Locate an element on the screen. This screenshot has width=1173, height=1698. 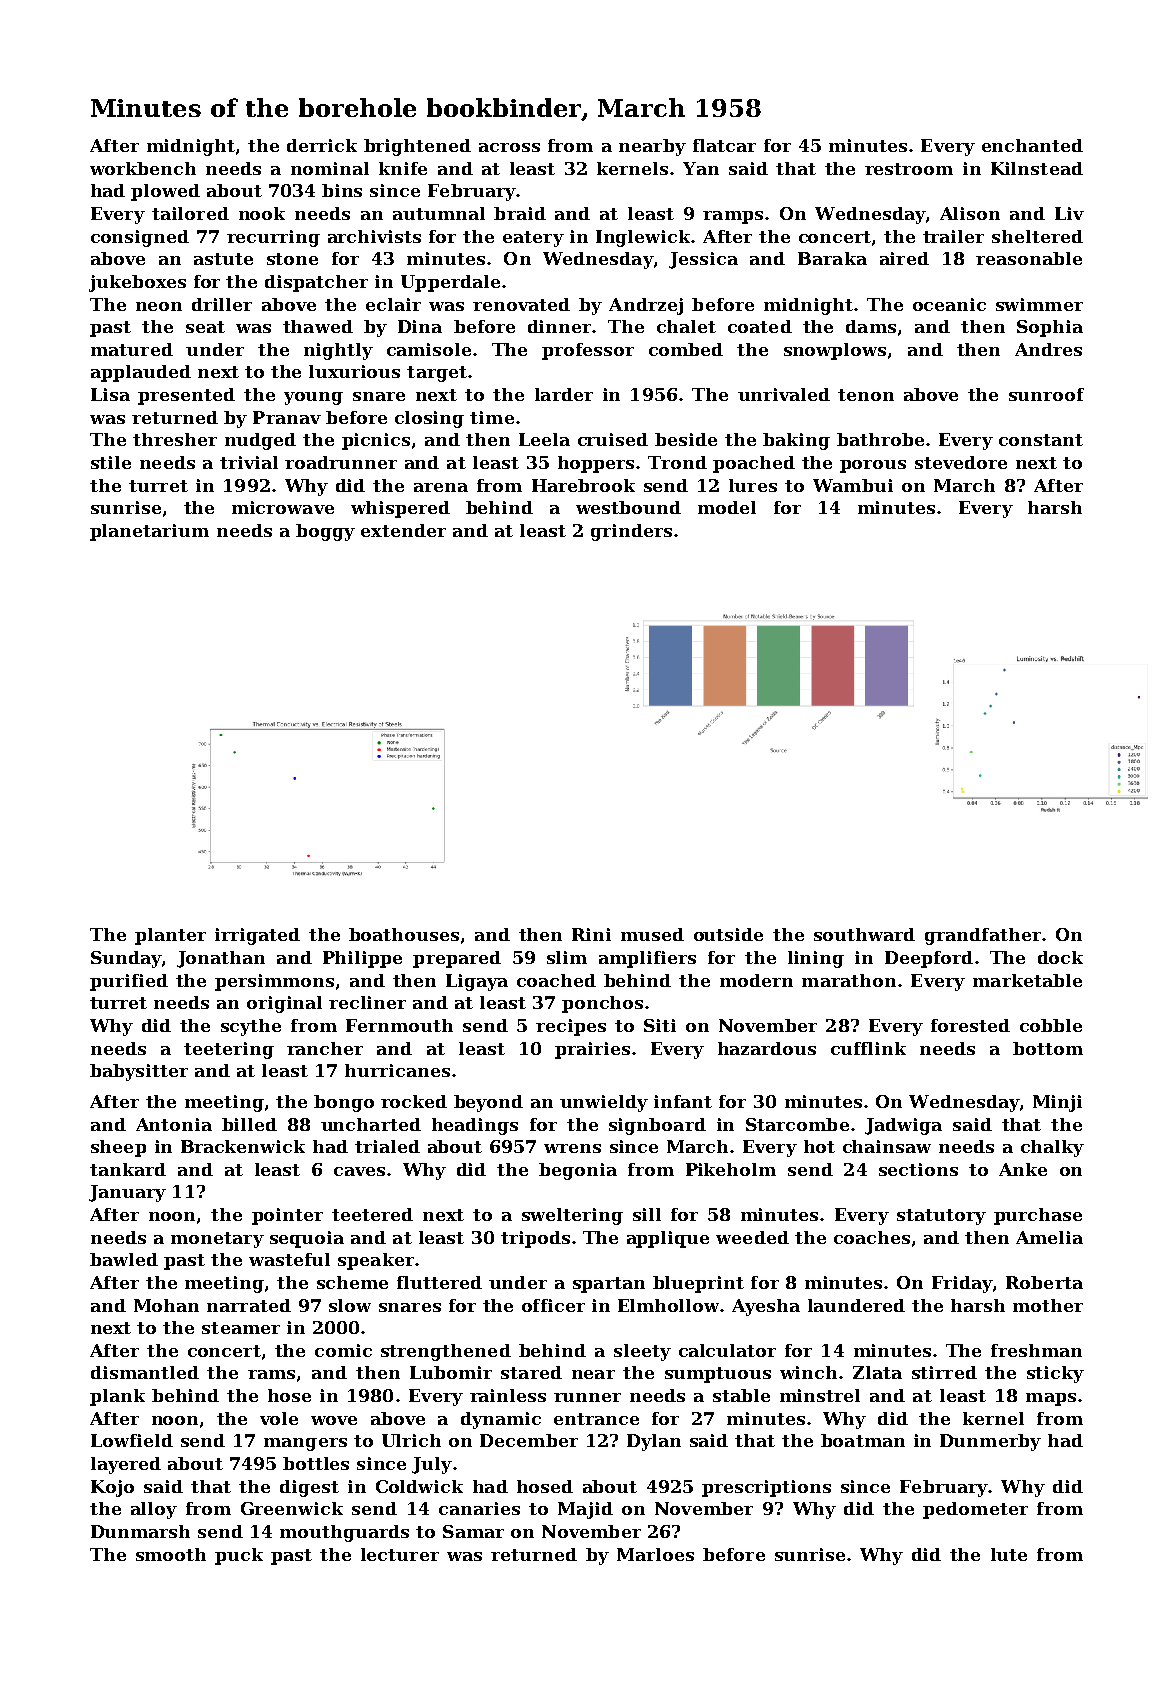
planter is located at coordinates (170, 936).
